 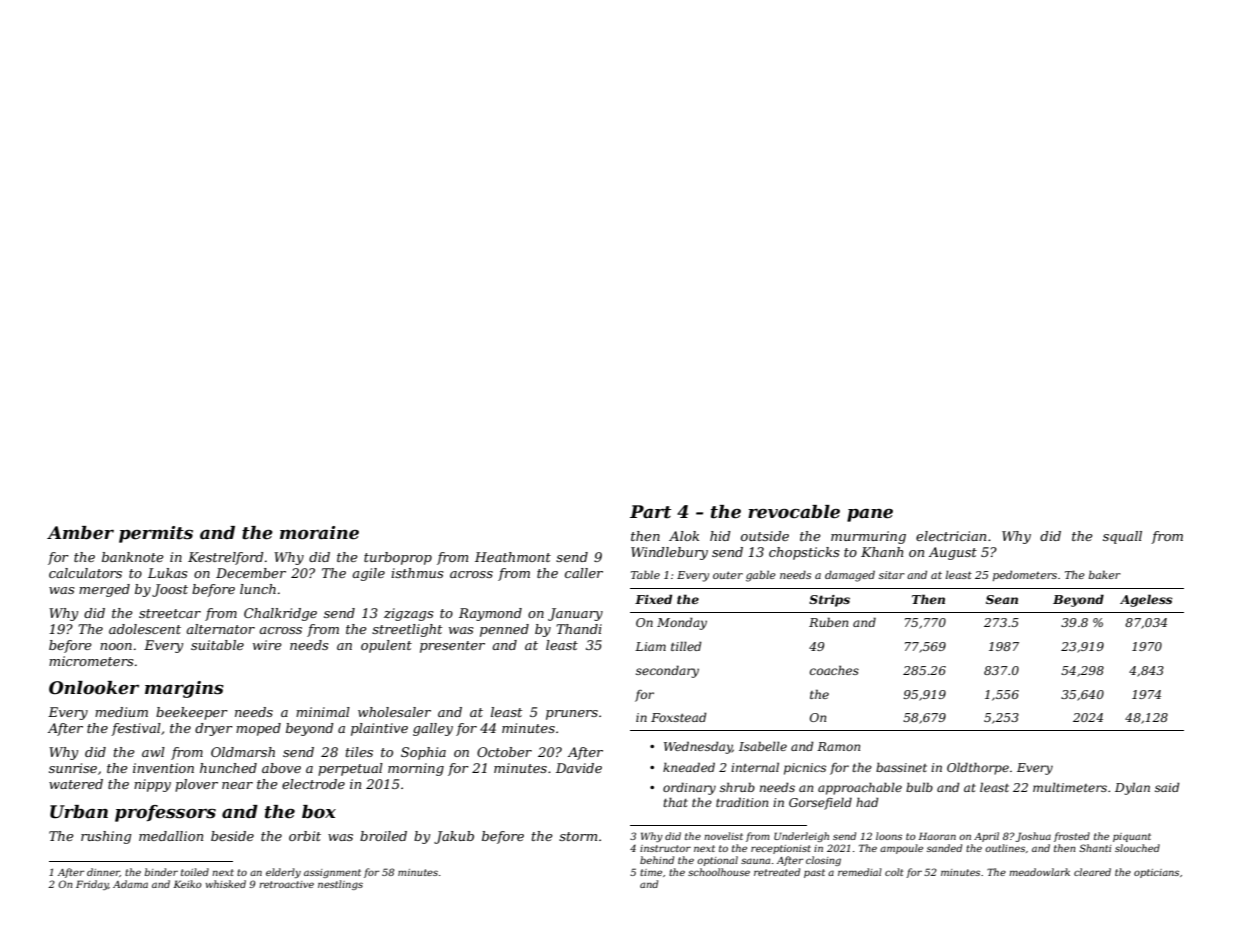 I want to click on Friday, so click(x=92, y=885).
